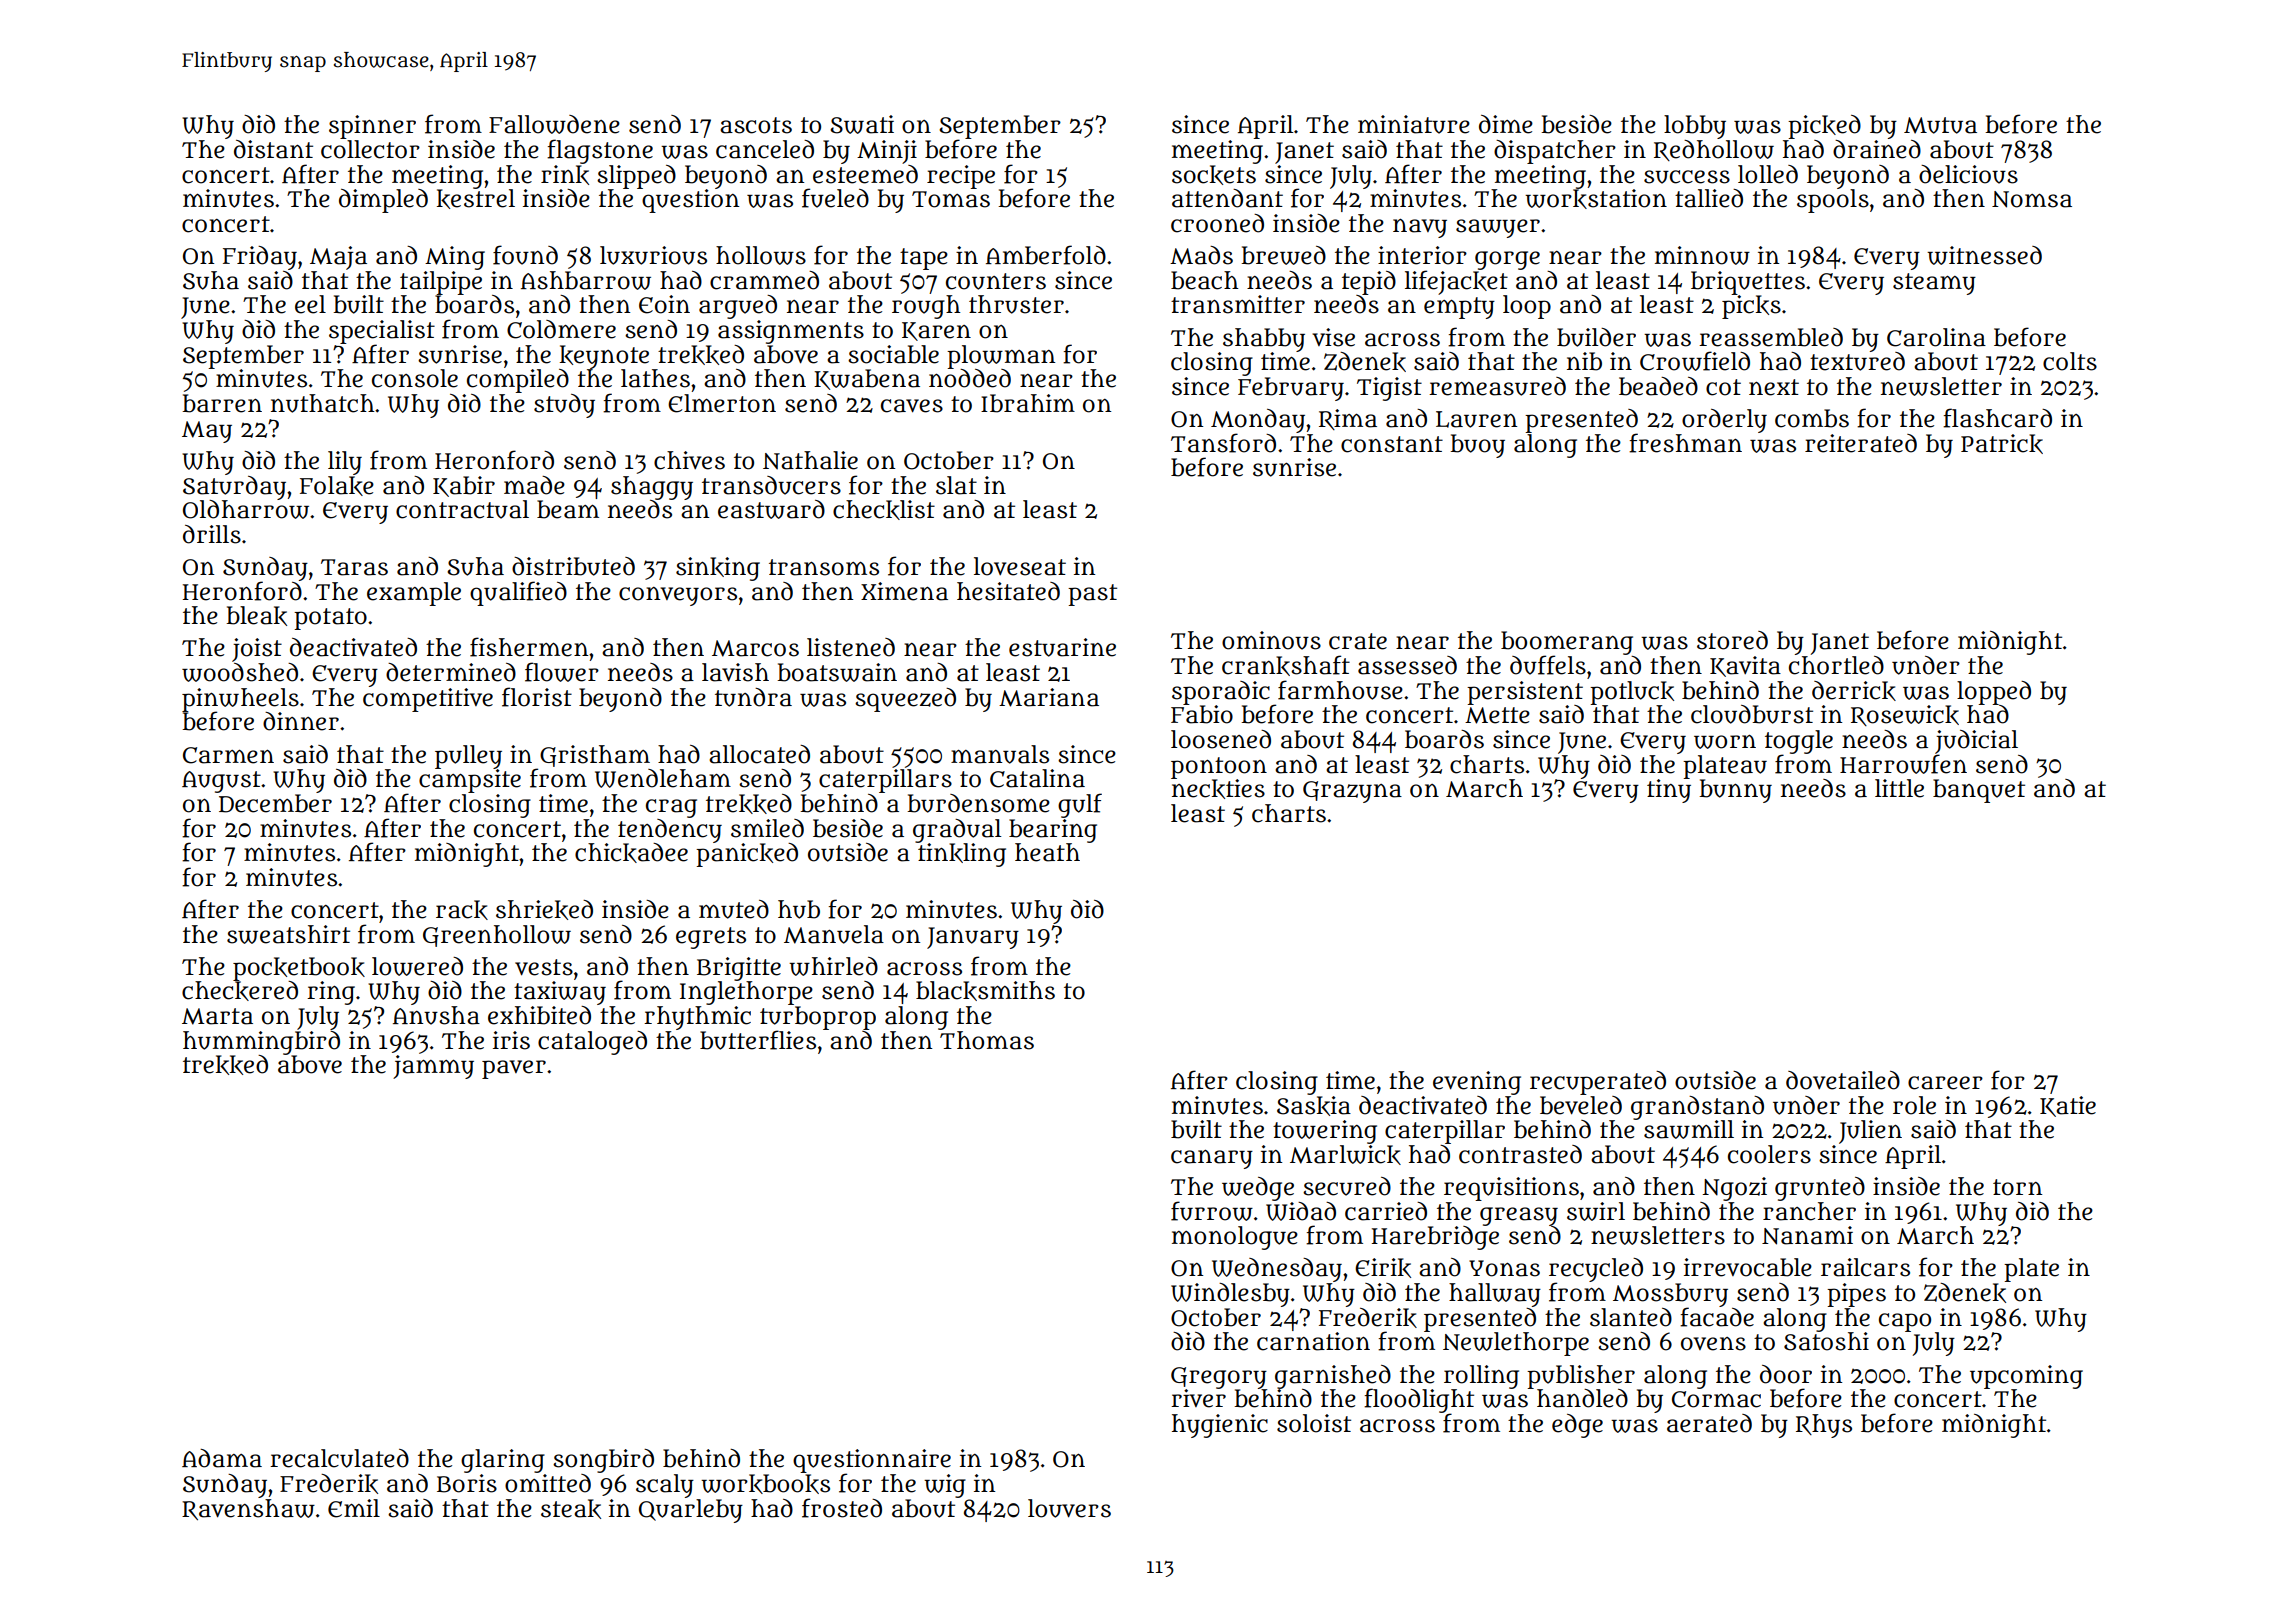  What do you see at coordinates (372, 127) in the screenshot?
I see `spinner` at bounding box center [372, 127].
